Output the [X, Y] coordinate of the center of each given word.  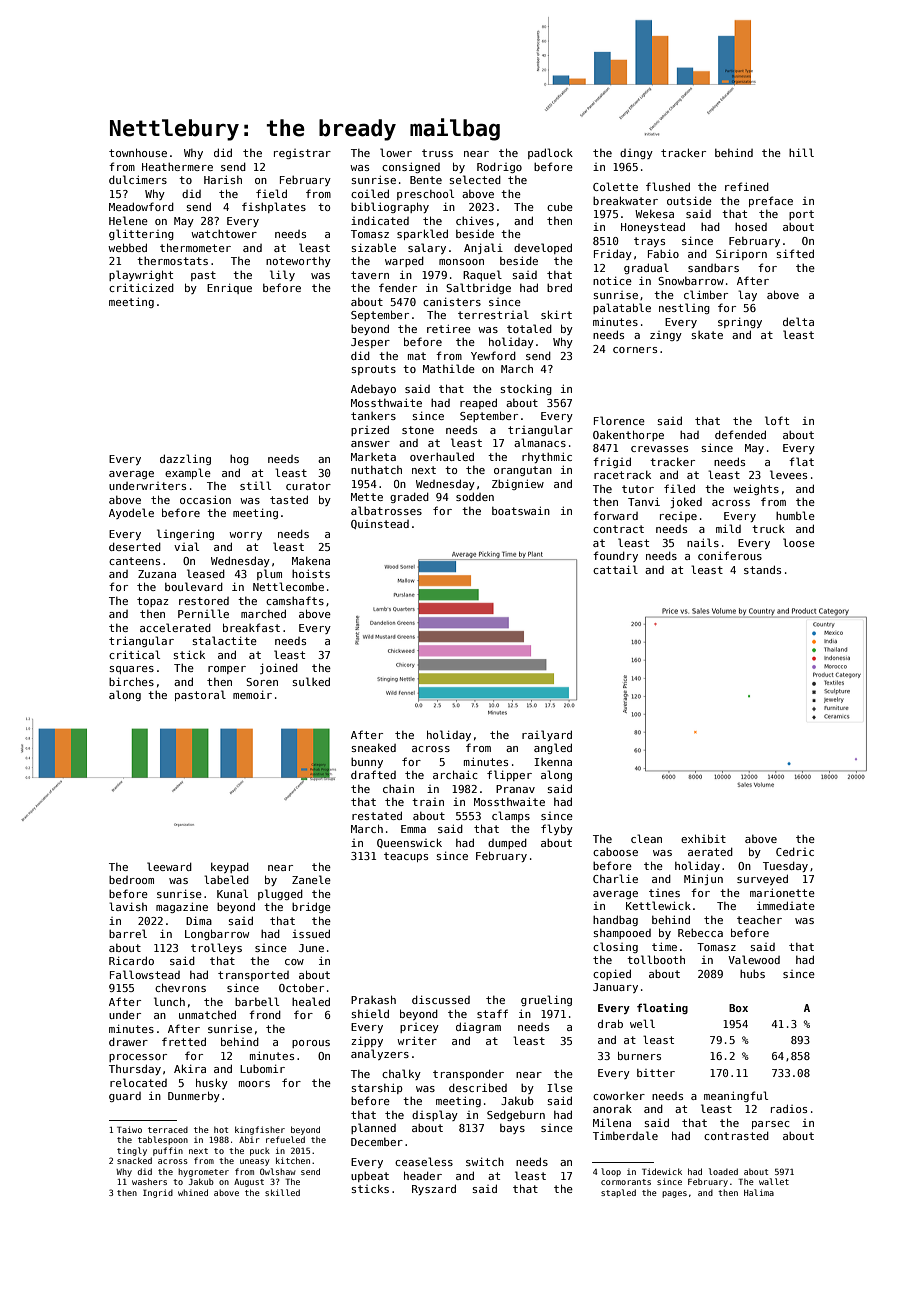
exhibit [703, 838]
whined [193, 1192]
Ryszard [434, 1189]
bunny [367, 763]
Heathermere [177, 167]
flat [801, 461]
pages [674, 1194]
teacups [406, 857]
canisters [452, 301]
